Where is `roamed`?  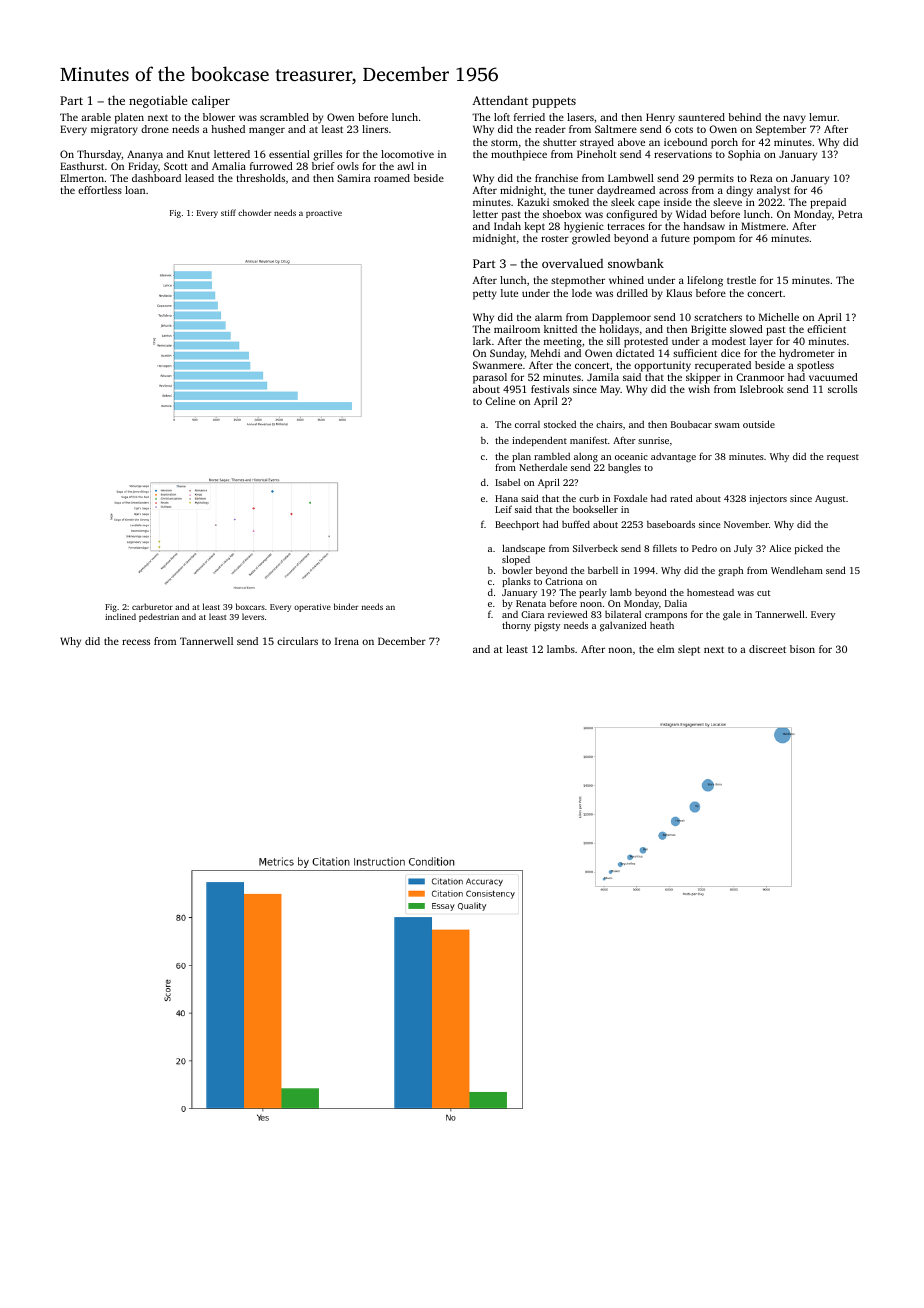 roamed is located at coordinates (392, 178).
